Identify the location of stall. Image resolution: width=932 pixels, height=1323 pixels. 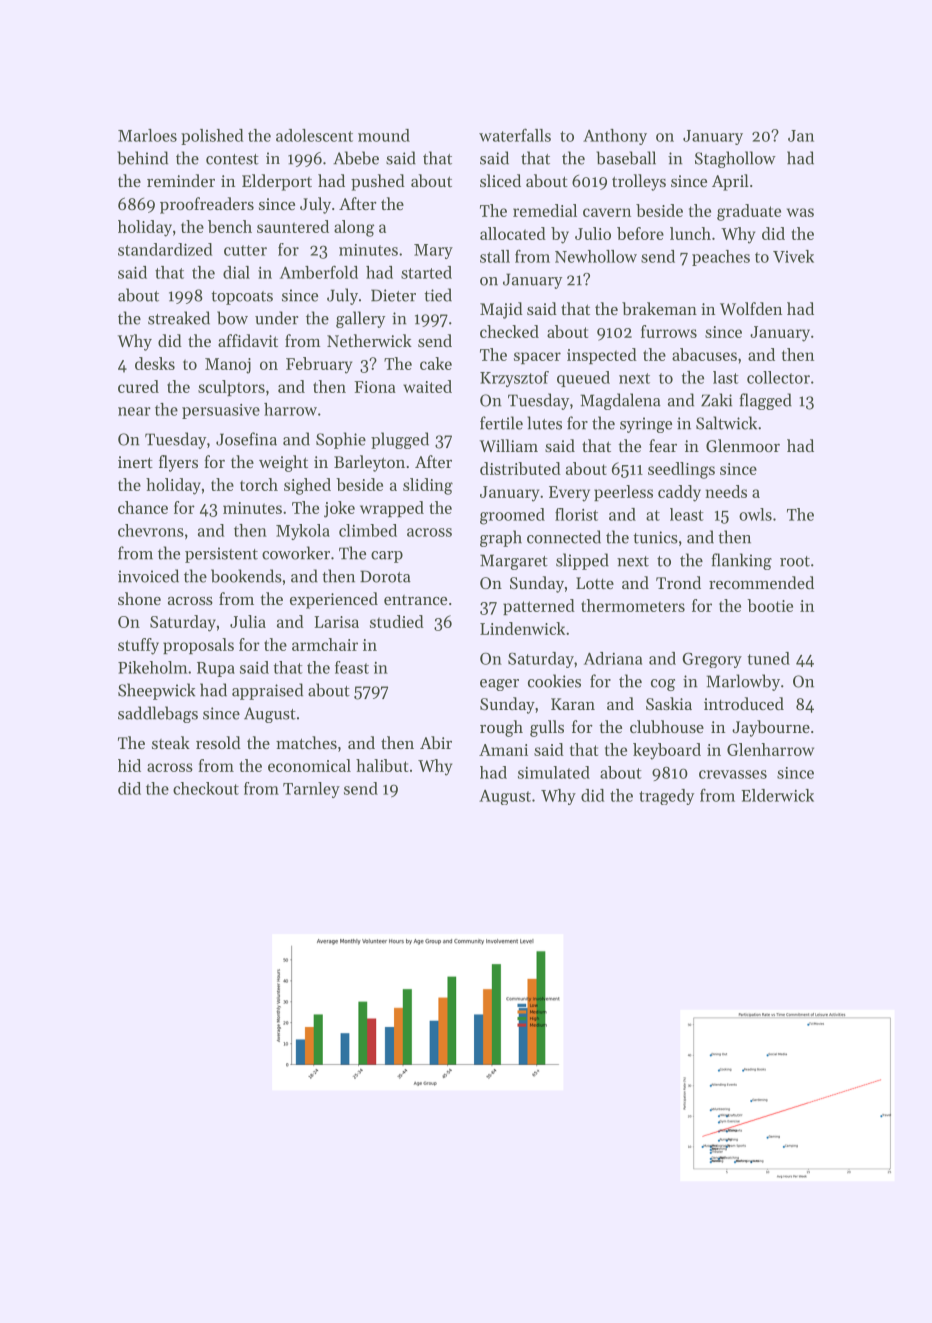
(495, 256).
